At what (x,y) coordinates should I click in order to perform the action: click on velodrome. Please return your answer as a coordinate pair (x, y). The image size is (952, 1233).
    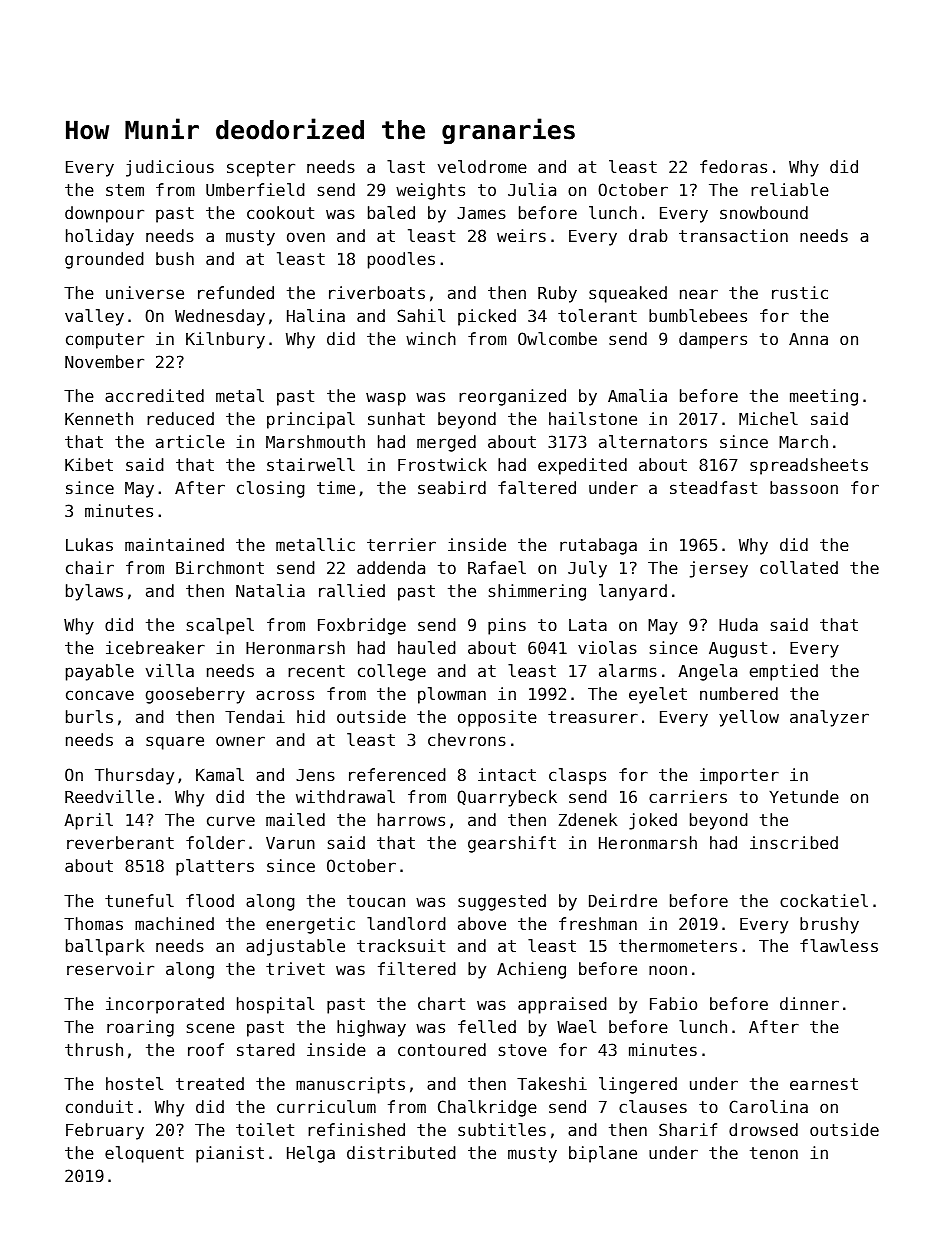
    Looking at the image, I should click on (482, 166).
